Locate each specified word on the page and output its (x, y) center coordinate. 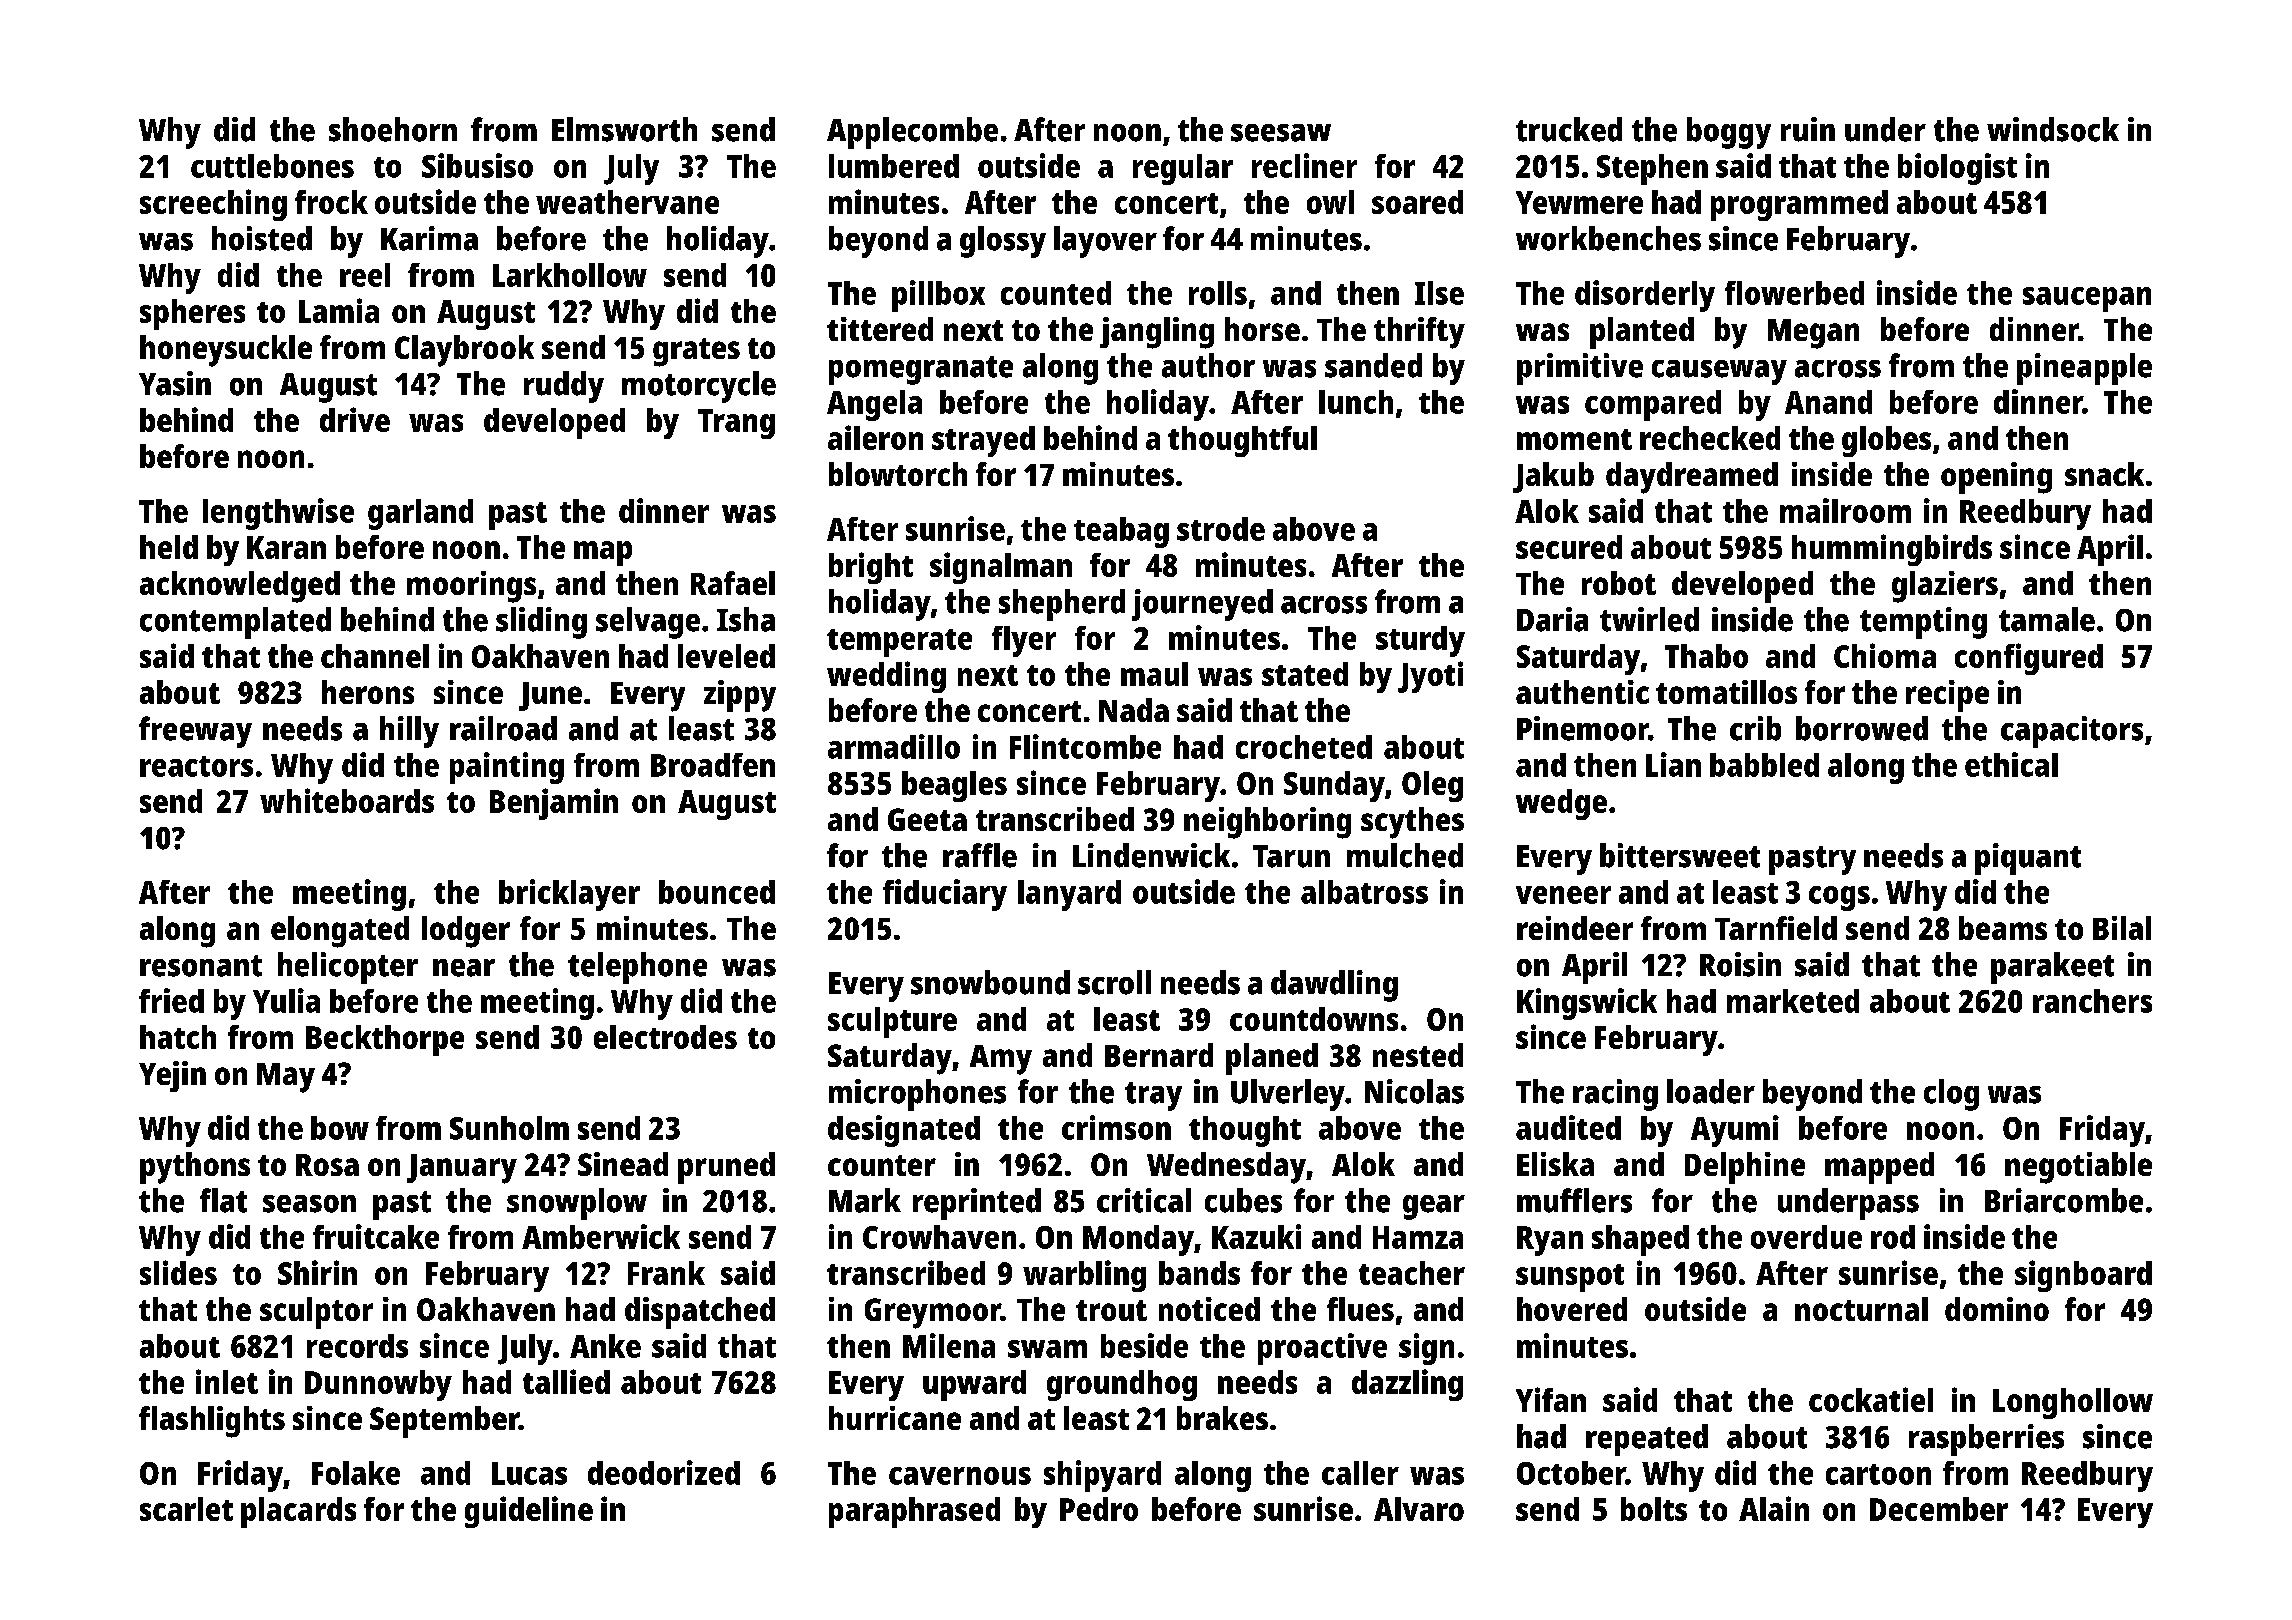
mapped (1879, 1168)
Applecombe (912, 133)
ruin (1808, 129)
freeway (195, 732)
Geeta (927, 819)
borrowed (1862, 728)
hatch (178, 1037)
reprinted (977, 1204)
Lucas (529, 1473)
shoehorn (393, 129)
